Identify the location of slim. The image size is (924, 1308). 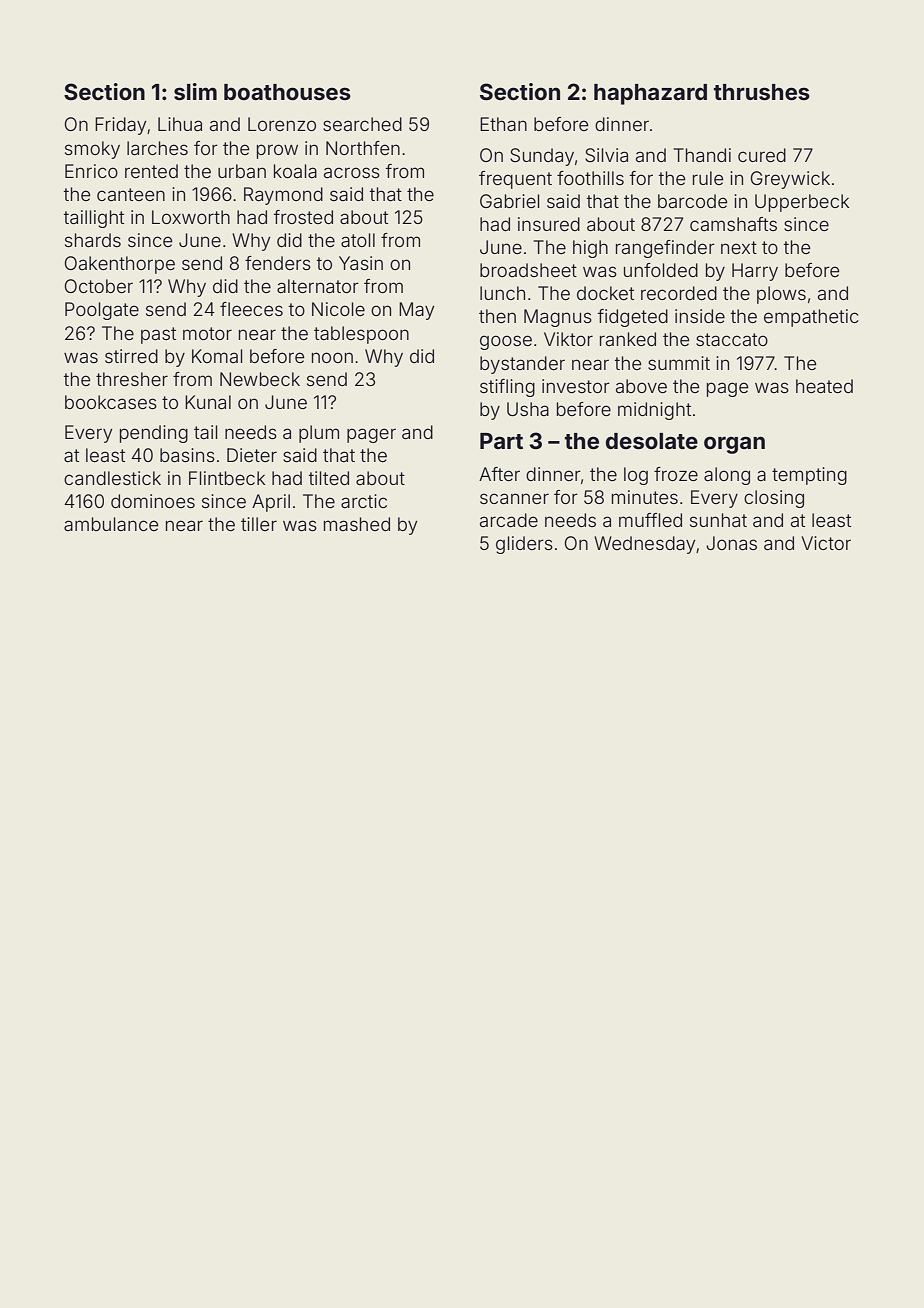
(195, 91).
